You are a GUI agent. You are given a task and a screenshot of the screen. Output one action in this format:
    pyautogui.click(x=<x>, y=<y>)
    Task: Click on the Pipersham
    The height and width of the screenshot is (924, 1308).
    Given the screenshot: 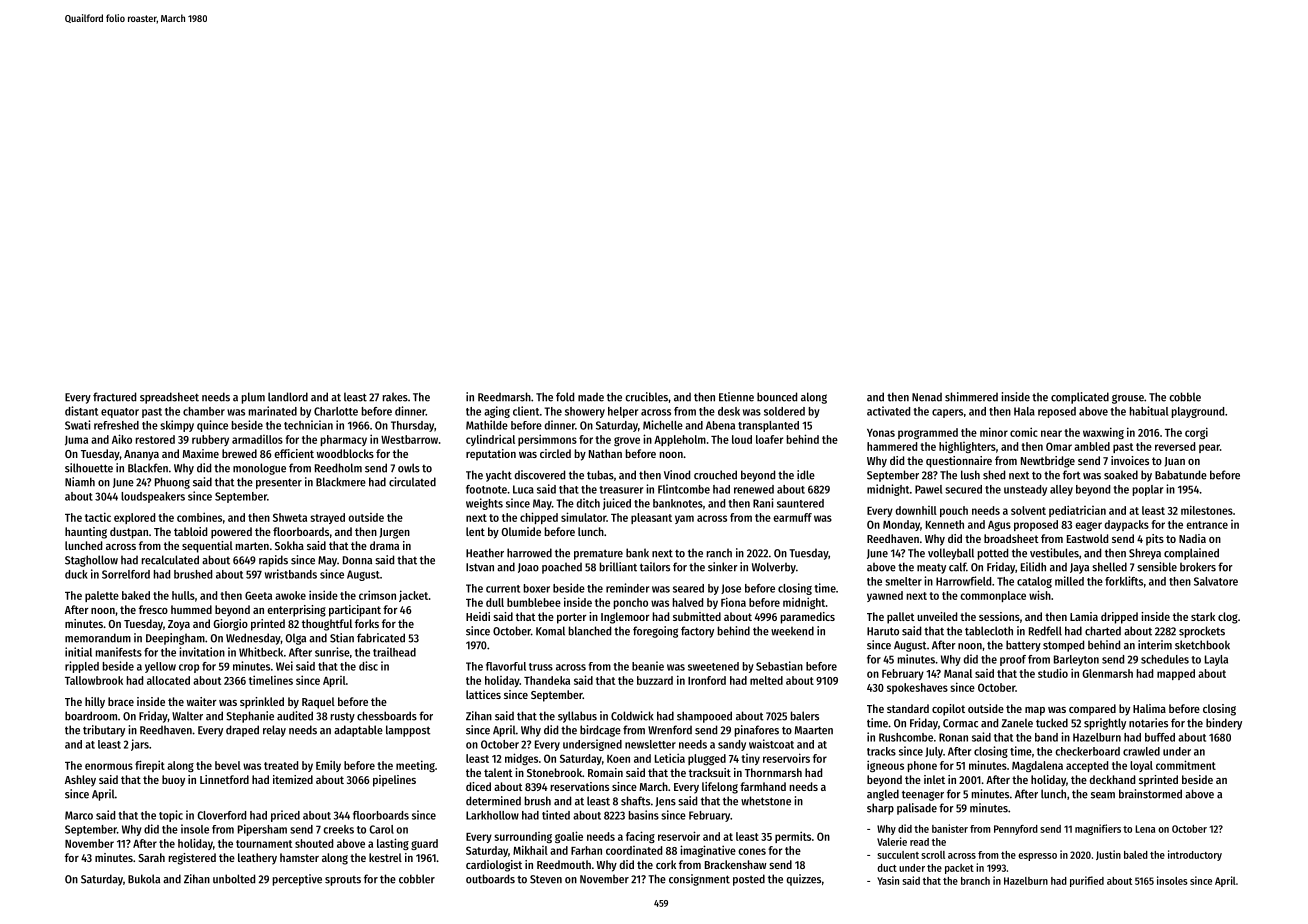 What is the action you would take?
    pyautogui.click(x=262, y=830)
